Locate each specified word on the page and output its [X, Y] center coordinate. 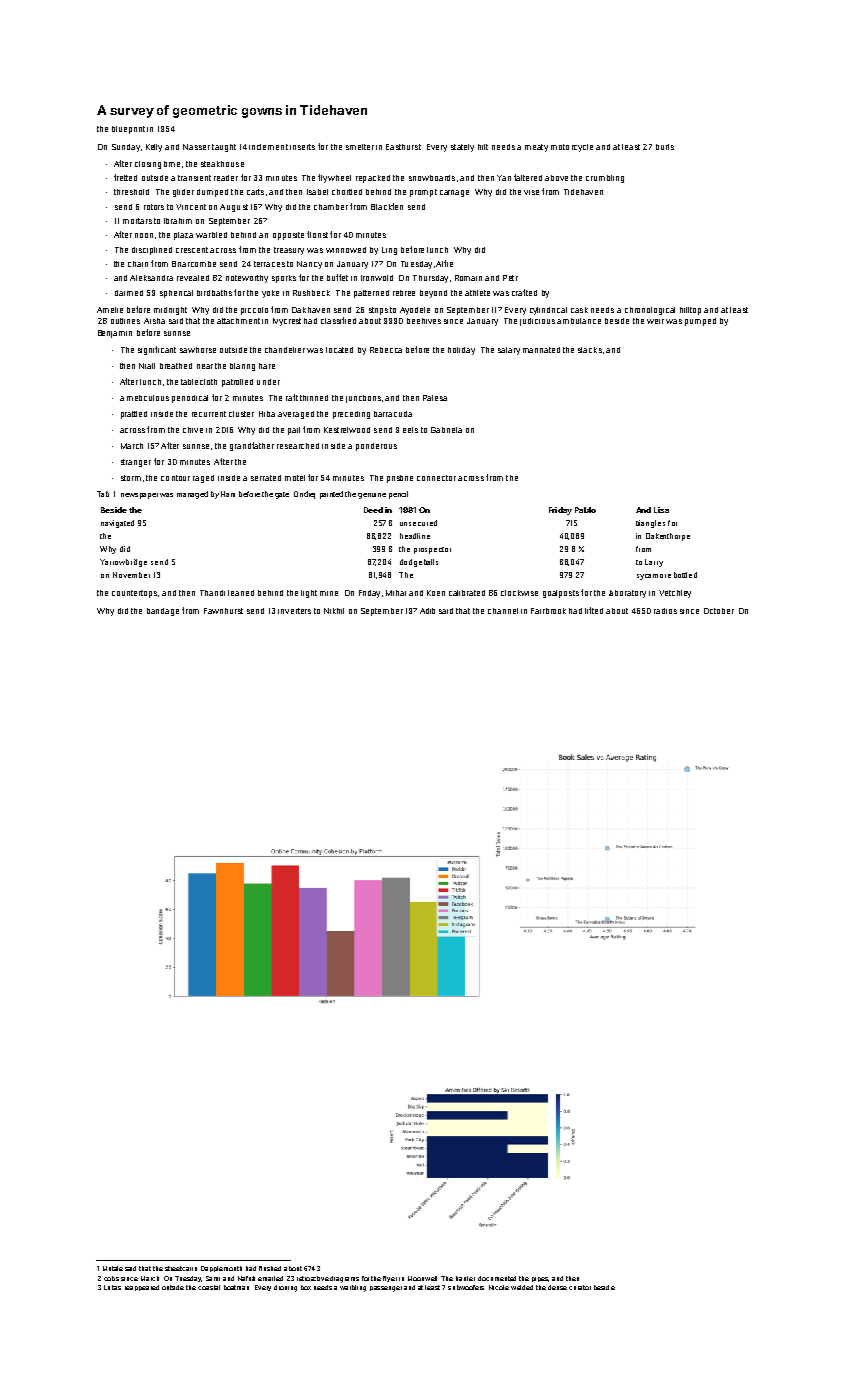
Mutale [113, 1268]
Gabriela [446, 430]
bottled [685, 575]
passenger [386, 1289]
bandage [163, 612]
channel [503, 611]
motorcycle [572, 148]
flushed [270, 1268]
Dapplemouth [221, 1269]
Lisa [661, 510]
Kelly [154, 148]
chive [193, 430]
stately [462, 148]
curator [580, 1287]
